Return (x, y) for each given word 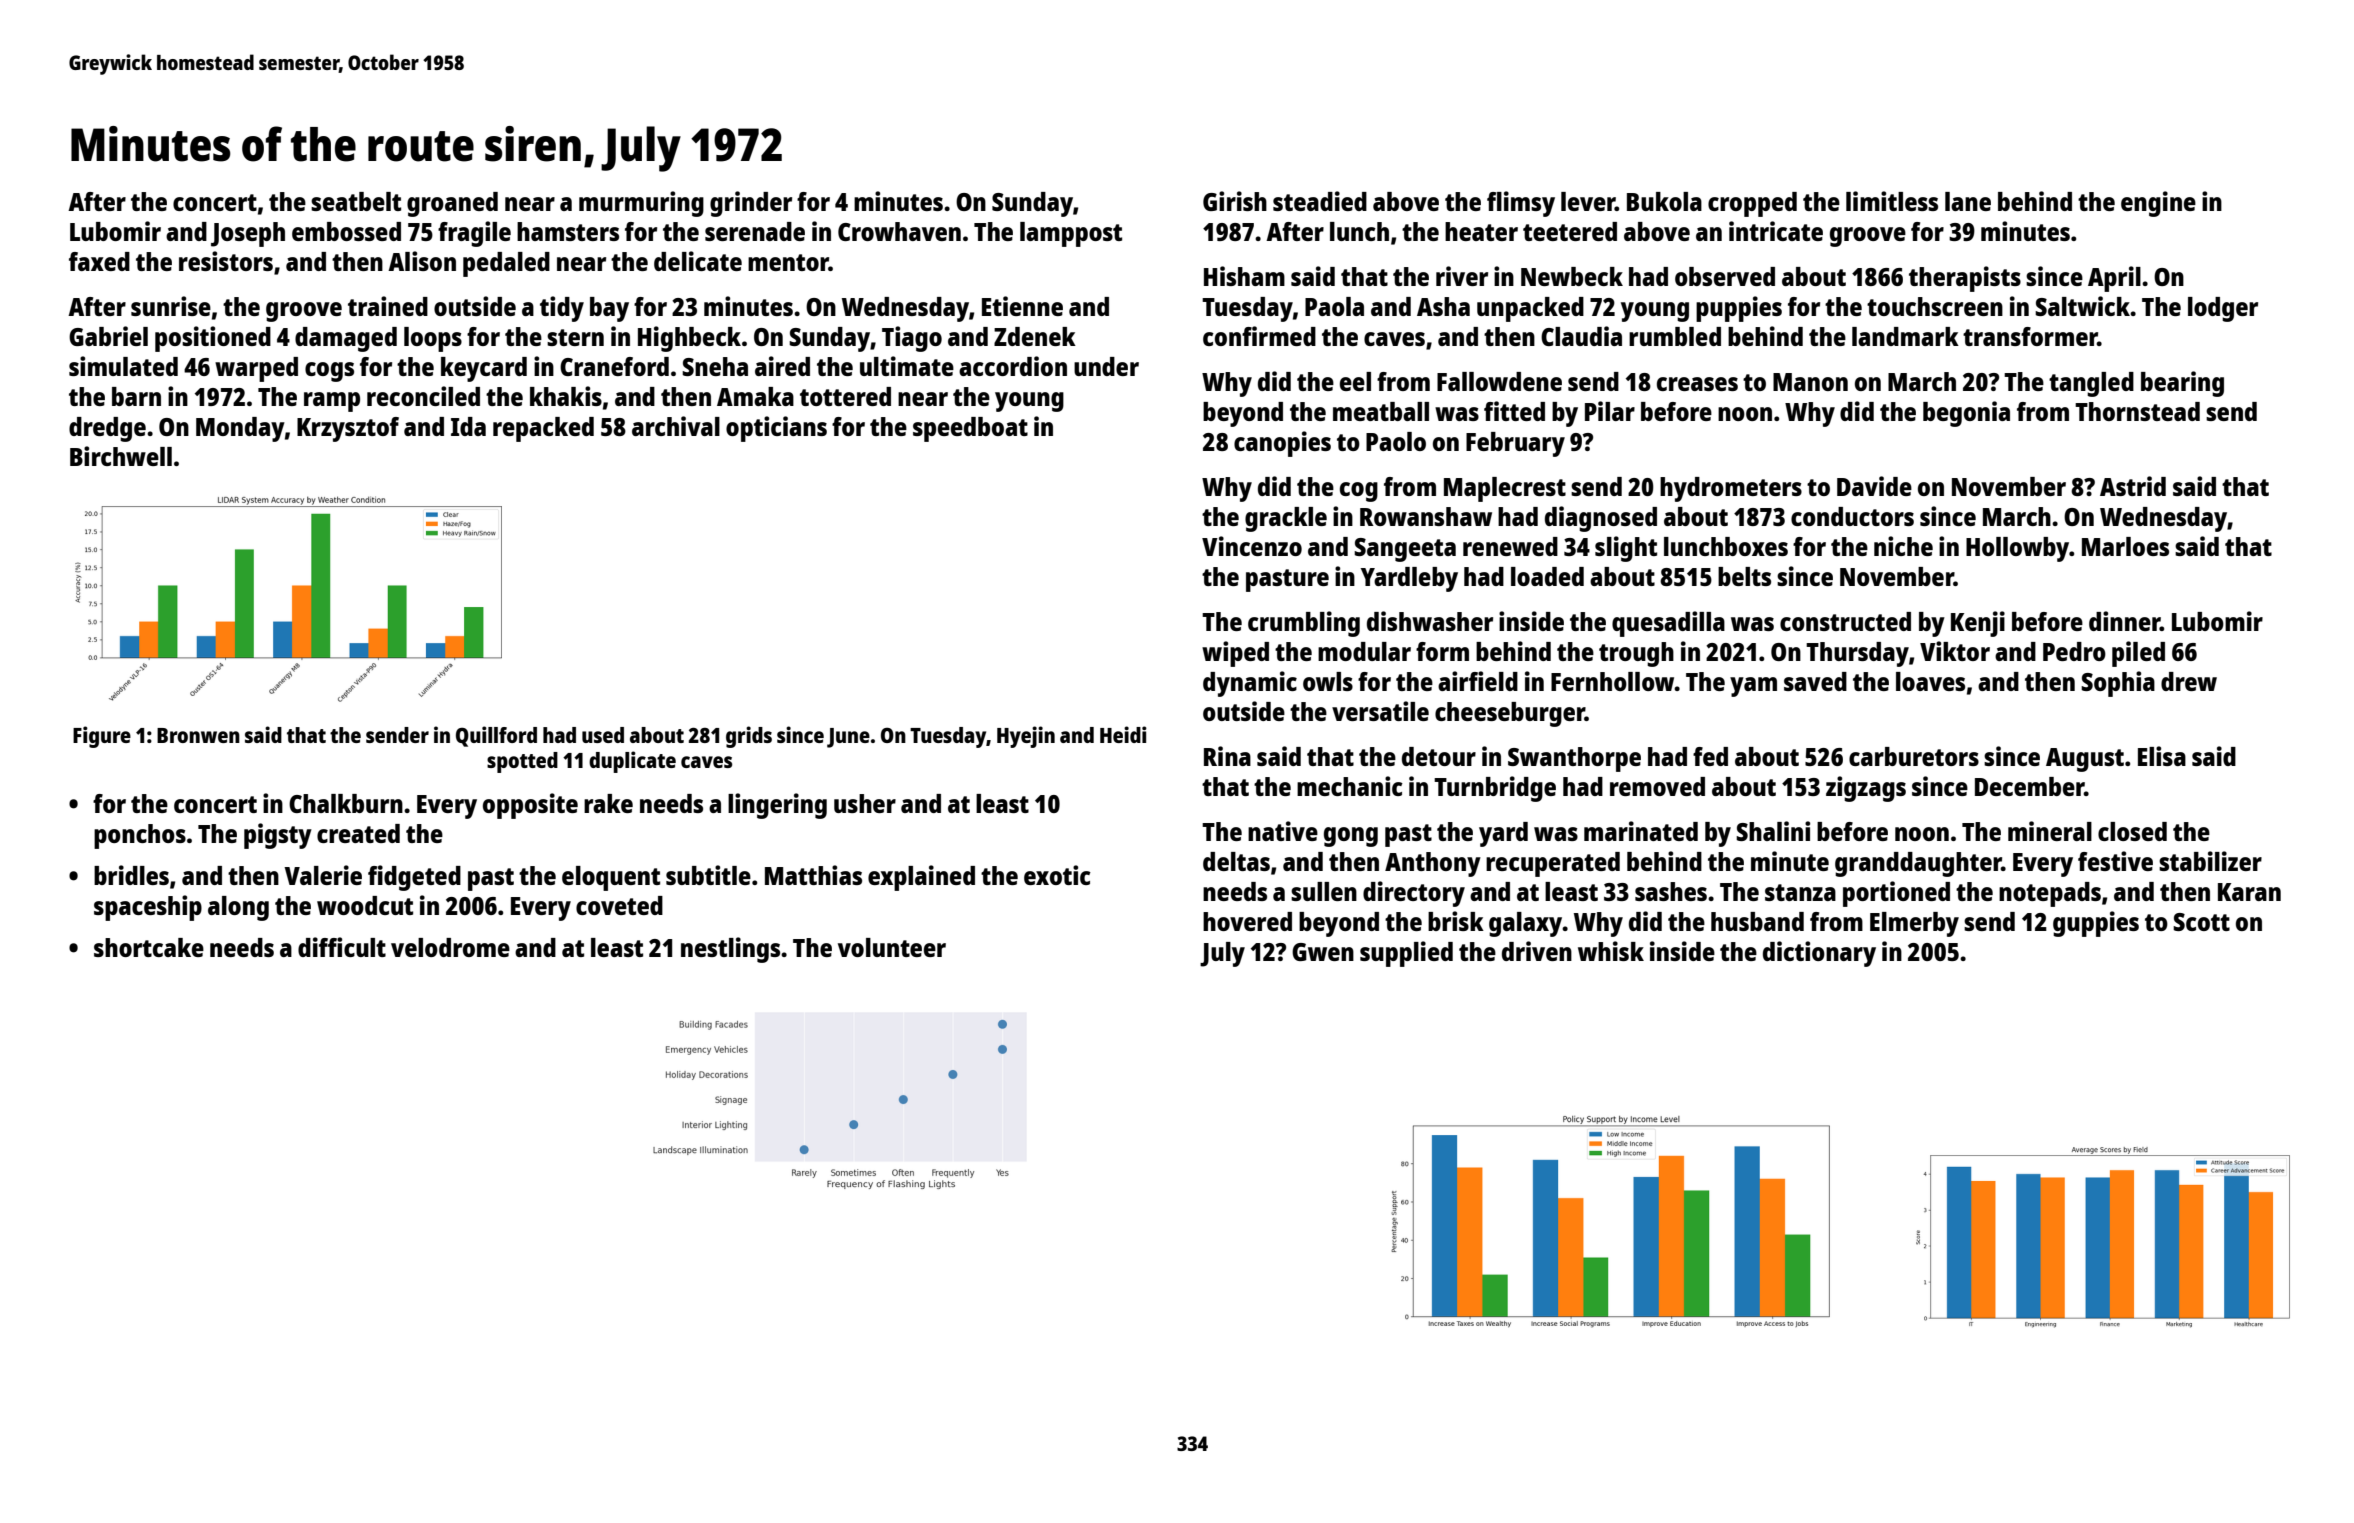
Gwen (1323, 952)
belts (1744, 576)
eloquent (611, 878)
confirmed (1259, 336)
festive (2115, 861)
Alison (422, 261)
